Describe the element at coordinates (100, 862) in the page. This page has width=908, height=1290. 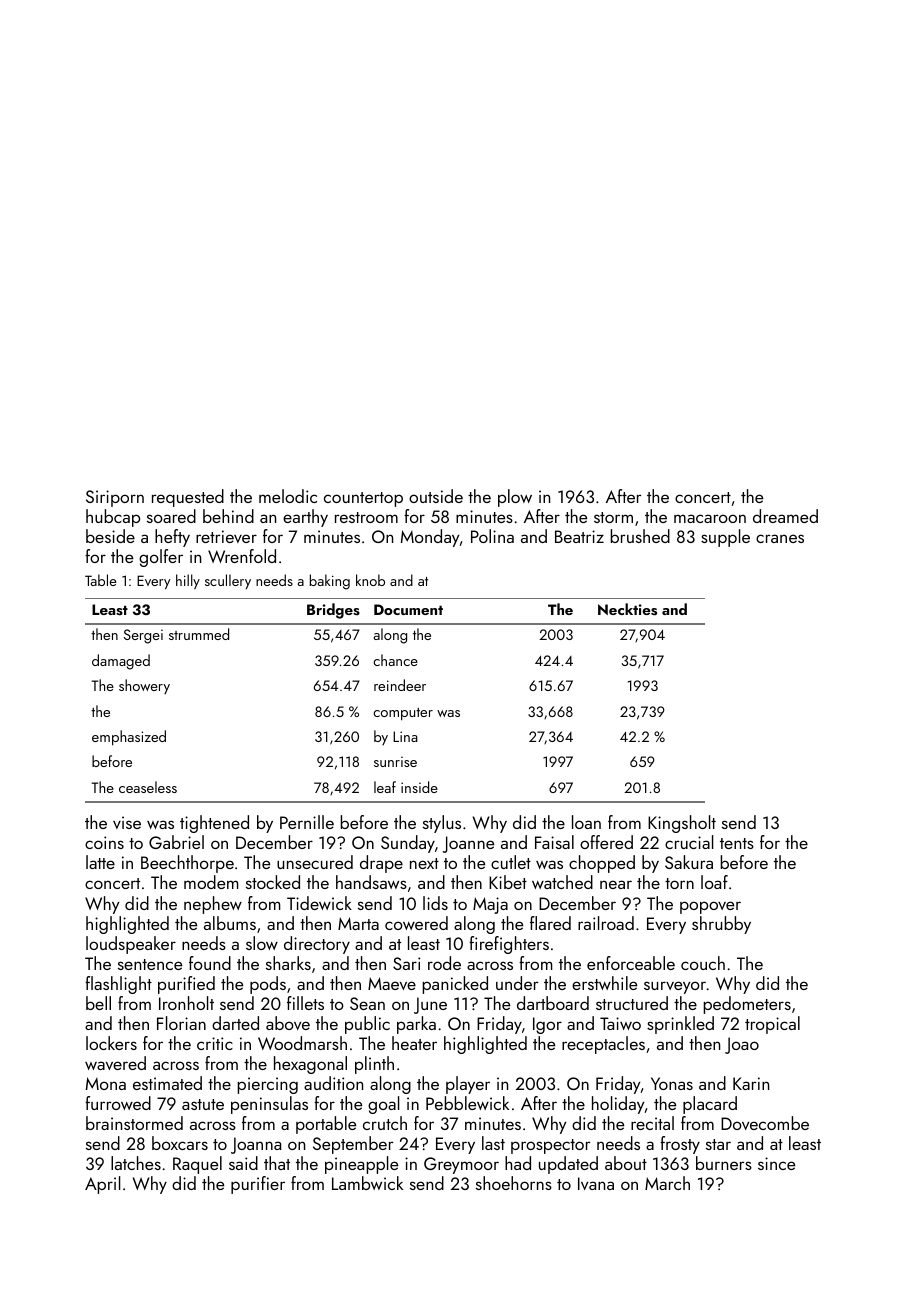
I see `latte` at that location.
